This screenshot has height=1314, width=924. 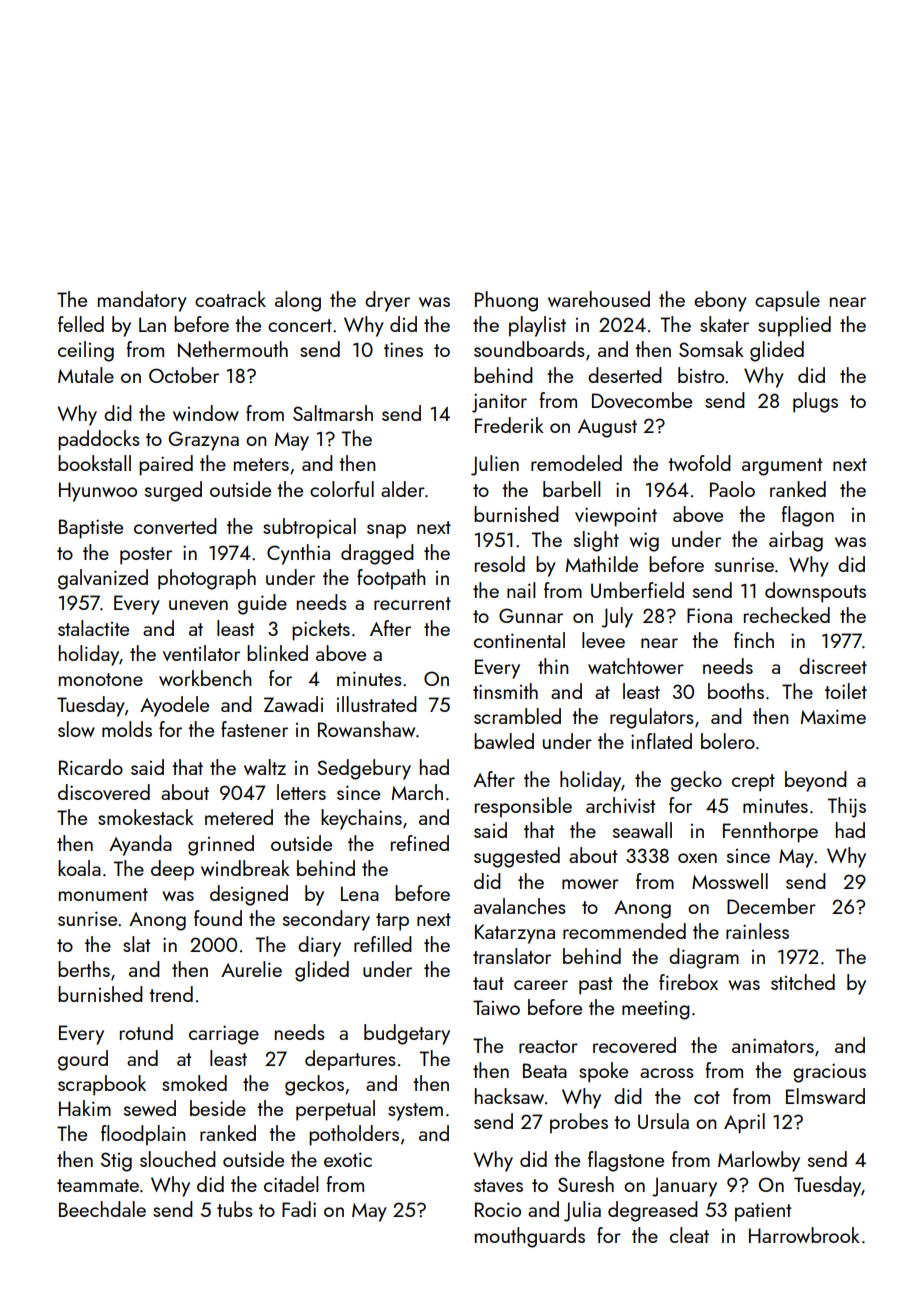 What do you see at coordinates (625, 375) in the screenshot?
I see `deserted` at bounding box center [625, 375].
